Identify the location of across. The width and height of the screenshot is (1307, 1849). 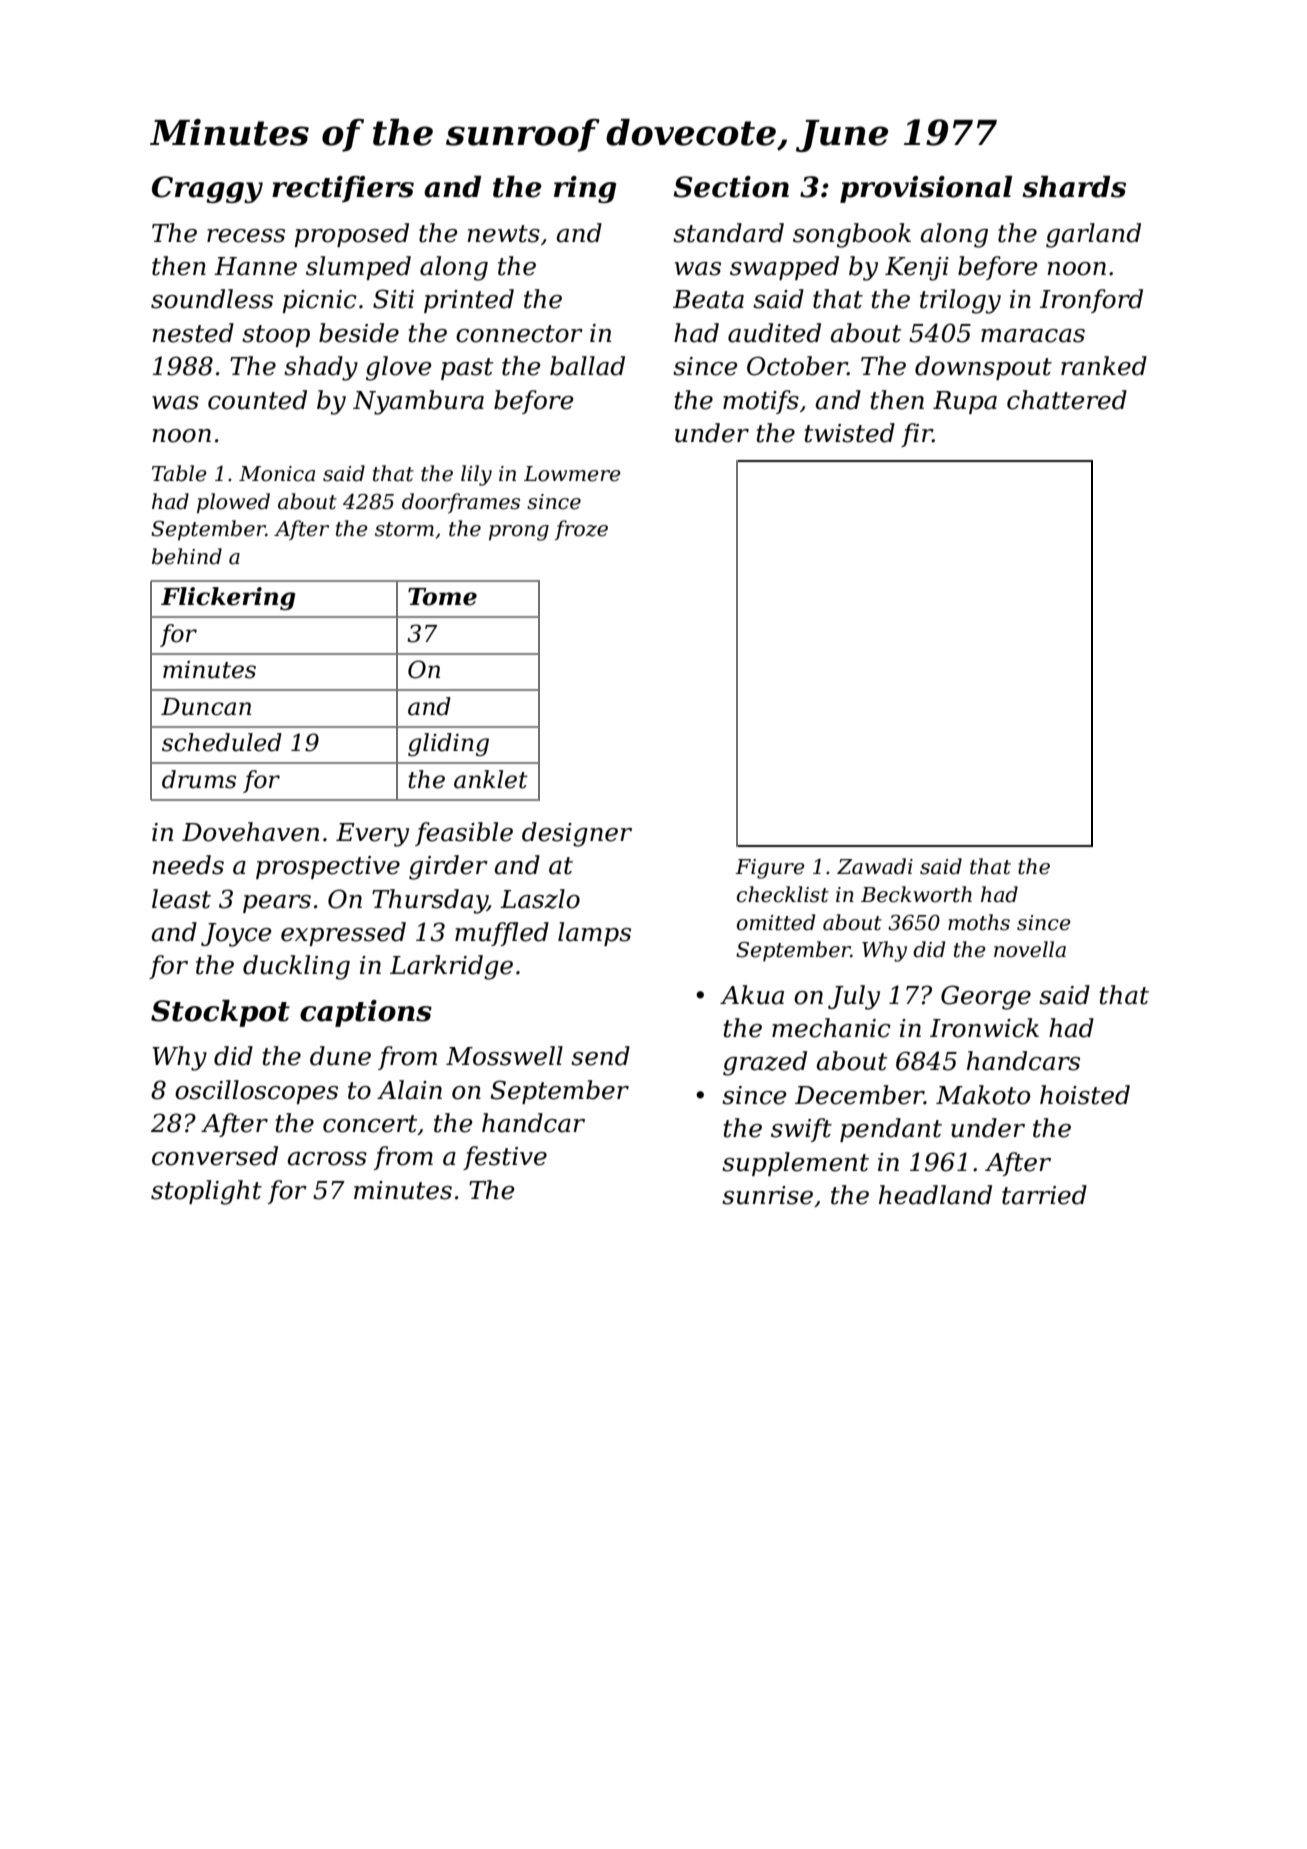
(327, 1159).
